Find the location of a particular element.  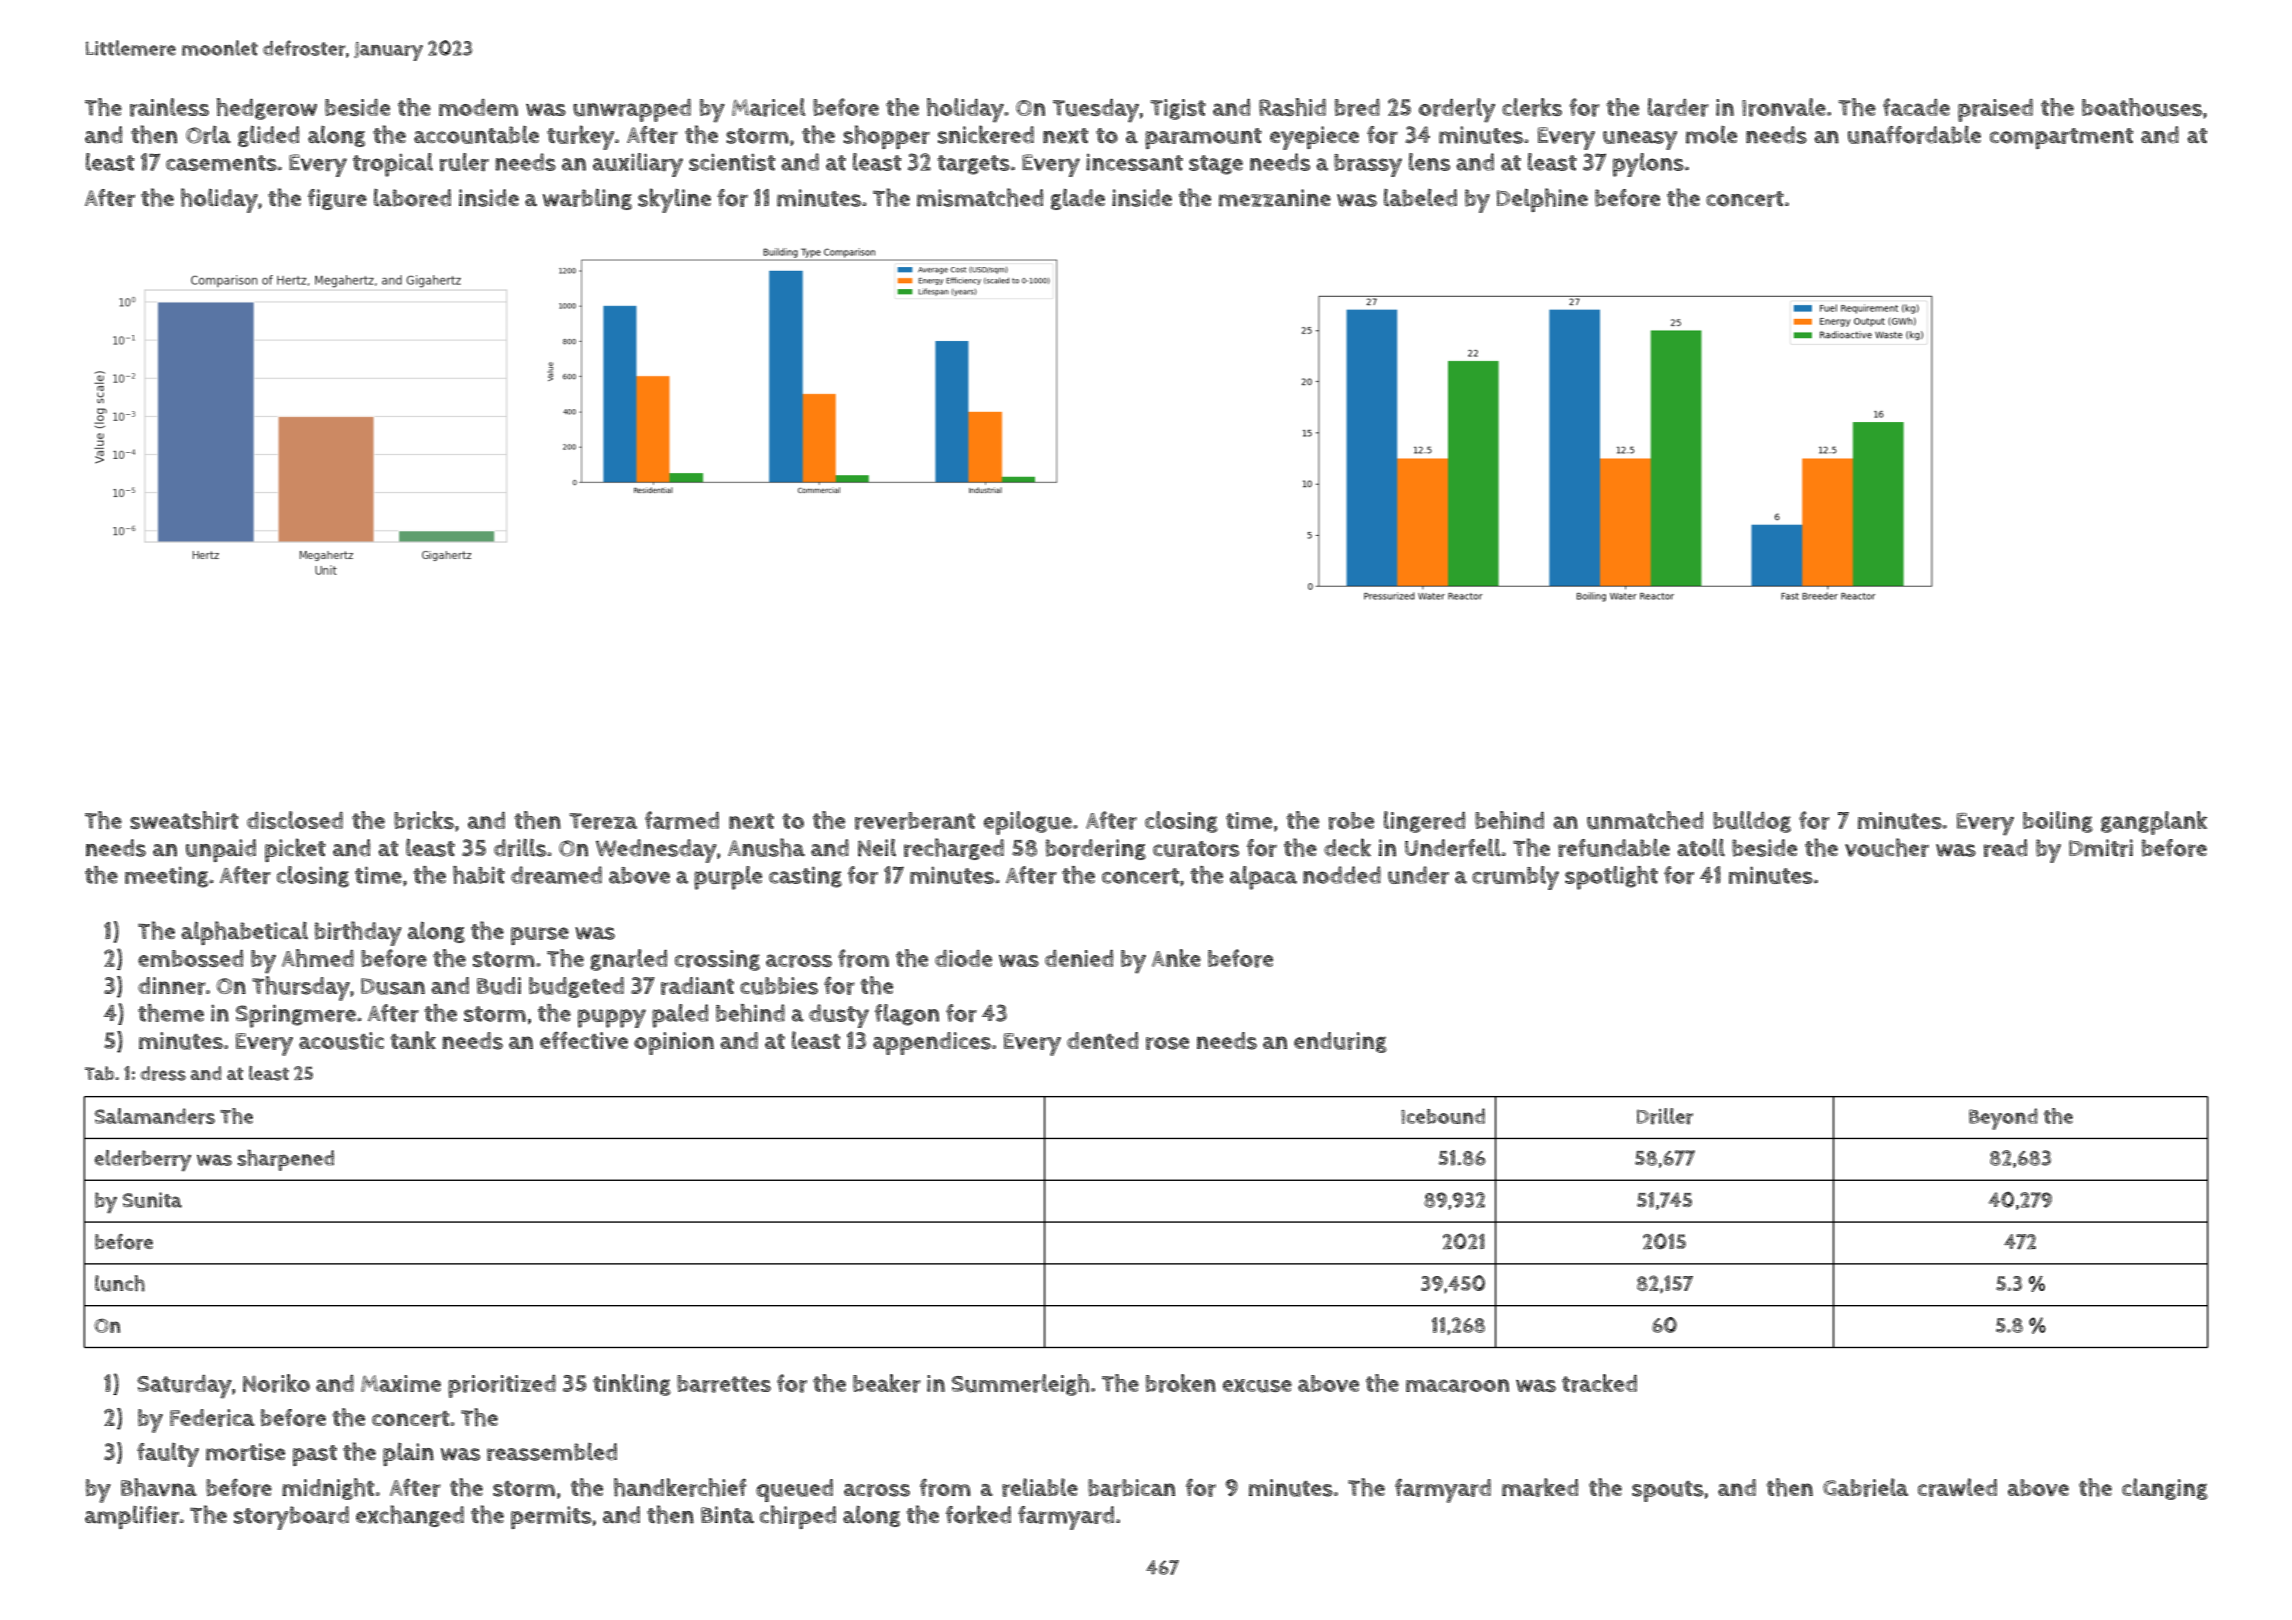

Beyond is located at coordinates (2003, 1119).
